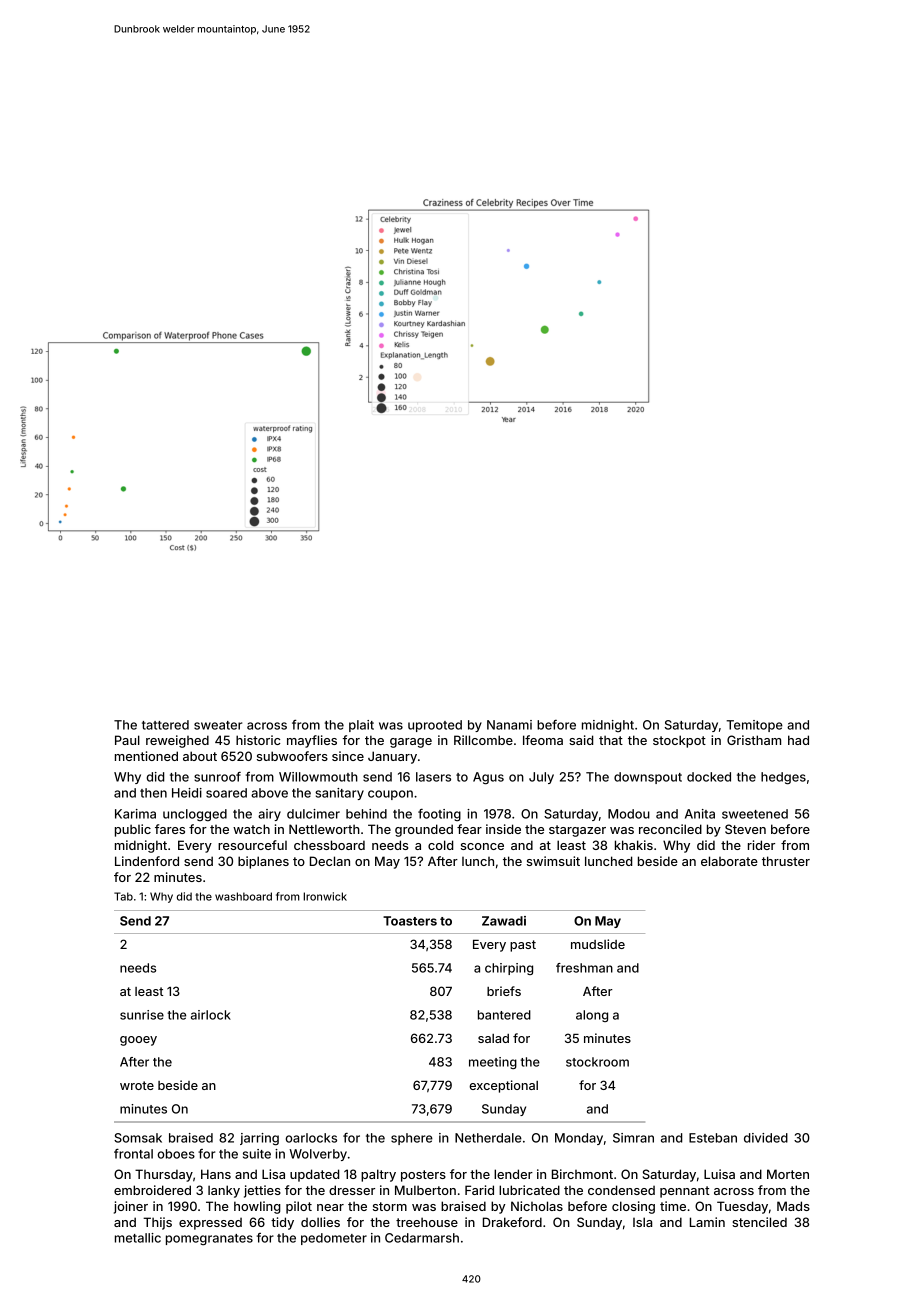  I want to click on sweater, so click(218, 725).
